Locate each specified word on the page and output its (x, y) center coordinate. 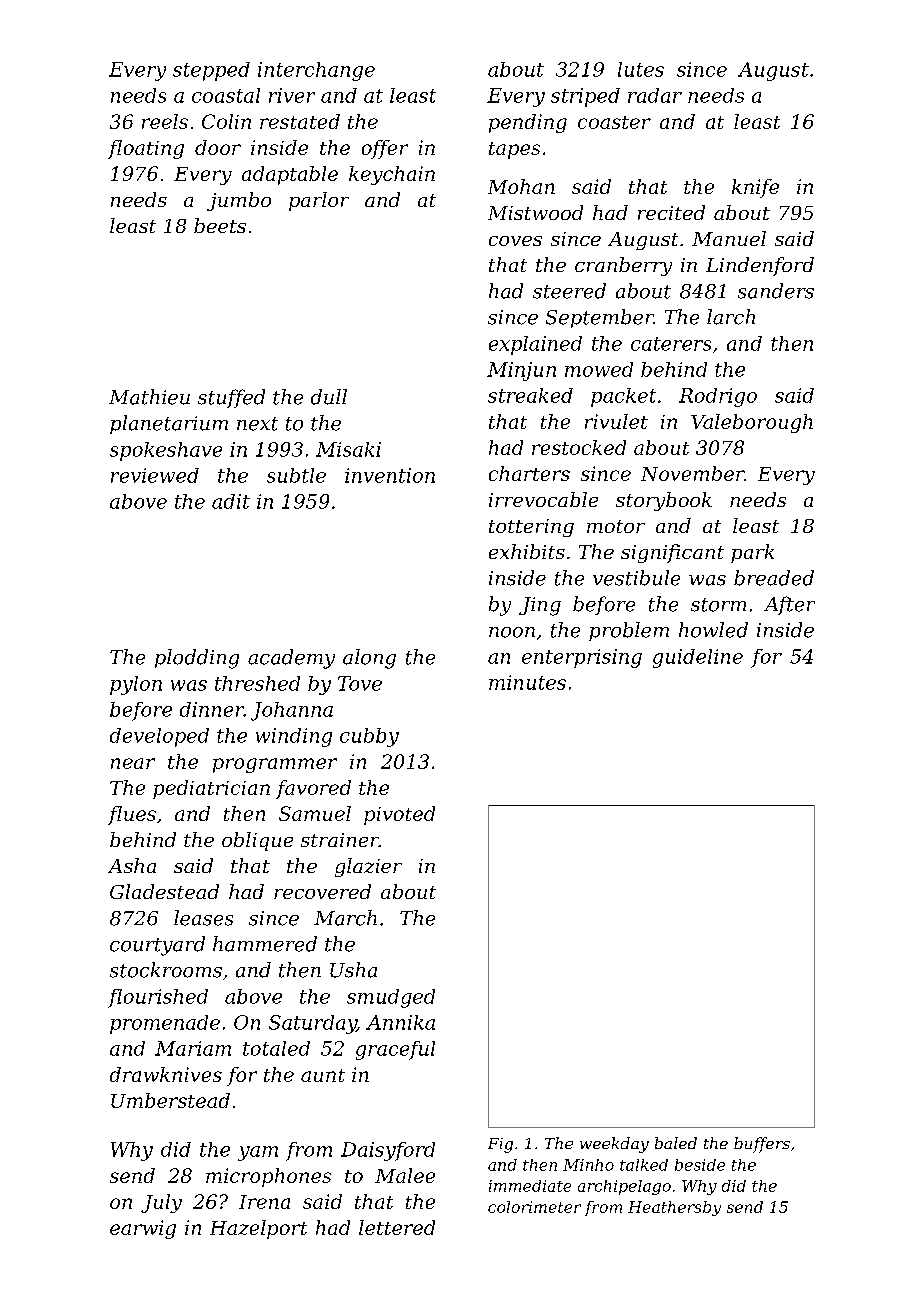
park (752, 553)
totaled (276, 1048)
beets (220, 225)
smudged (391, 998)
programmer (275, 765)
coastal (226, 95)
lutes (641, 69)
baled (676, 1143)
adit (231, 501)
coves (515, 241)
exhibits (527, 551)
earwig (143, 1229)
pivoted (399, 815)
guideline (698, 658)
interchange (316, 71)
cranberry (623, 266)
